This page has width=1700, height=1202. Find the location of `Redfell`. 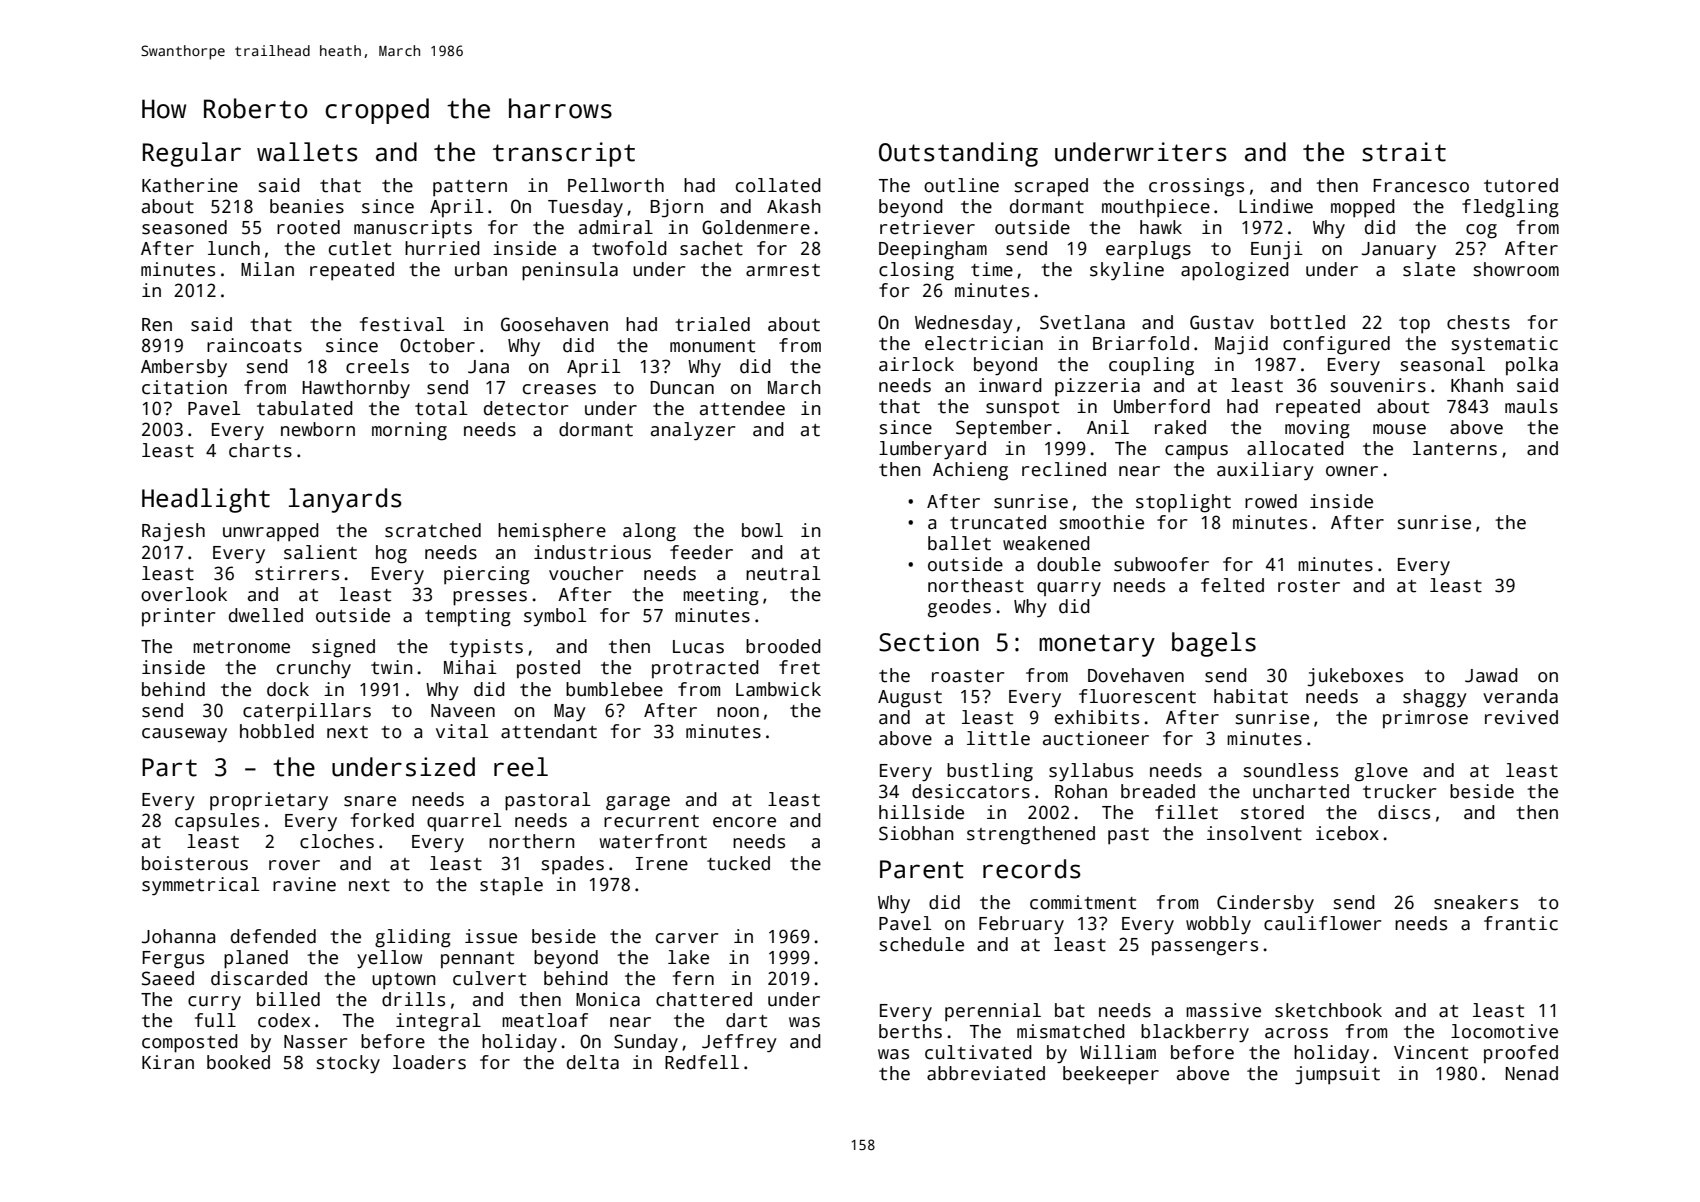

Redfell is located at coordinates (702, 1062).
